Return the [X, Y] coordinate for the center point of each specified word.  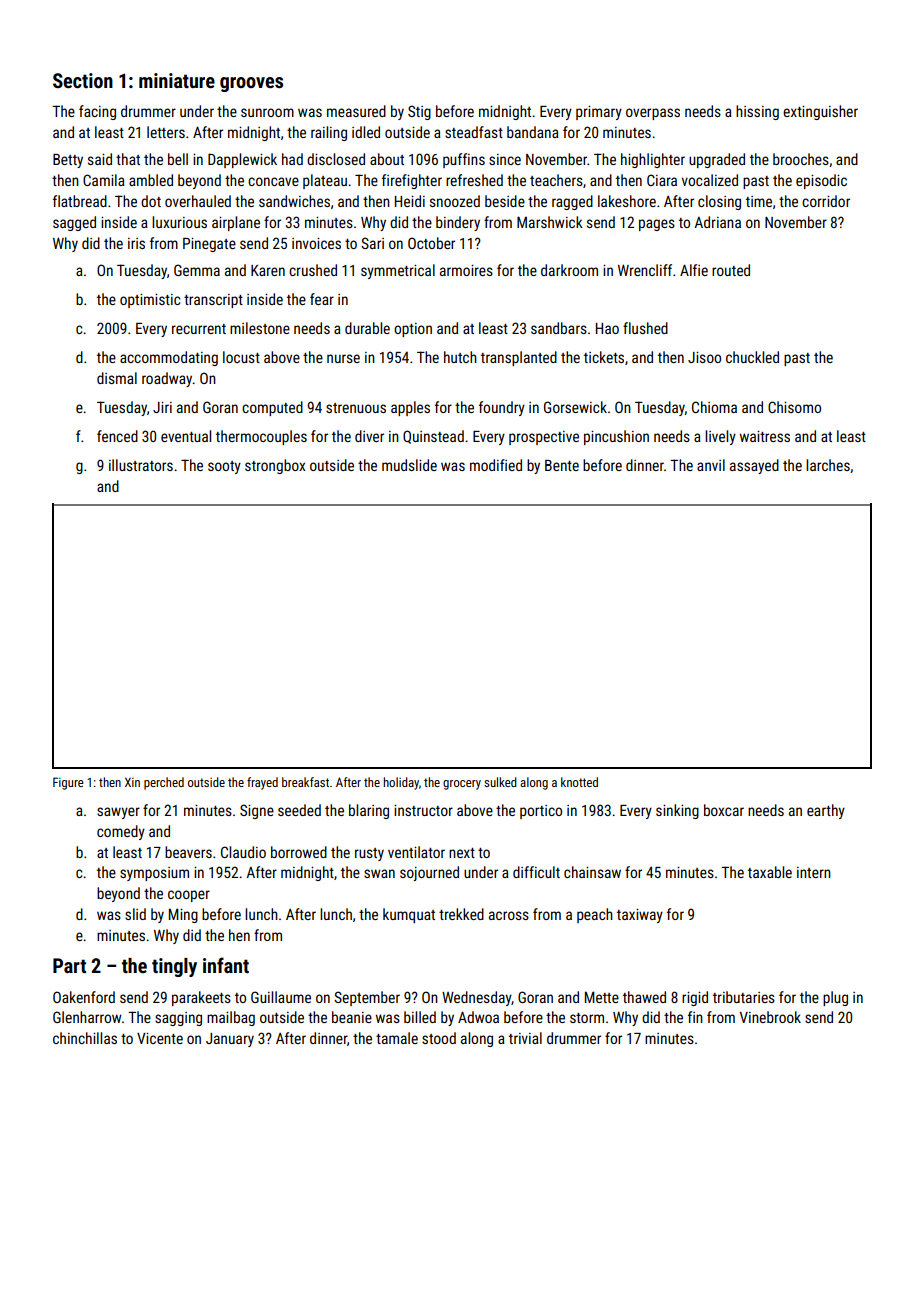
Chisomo [794, 407]
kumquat [409, 915]
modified [496, 465]
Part [69, 965]
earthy [826, 811]
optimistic [150, 301]
